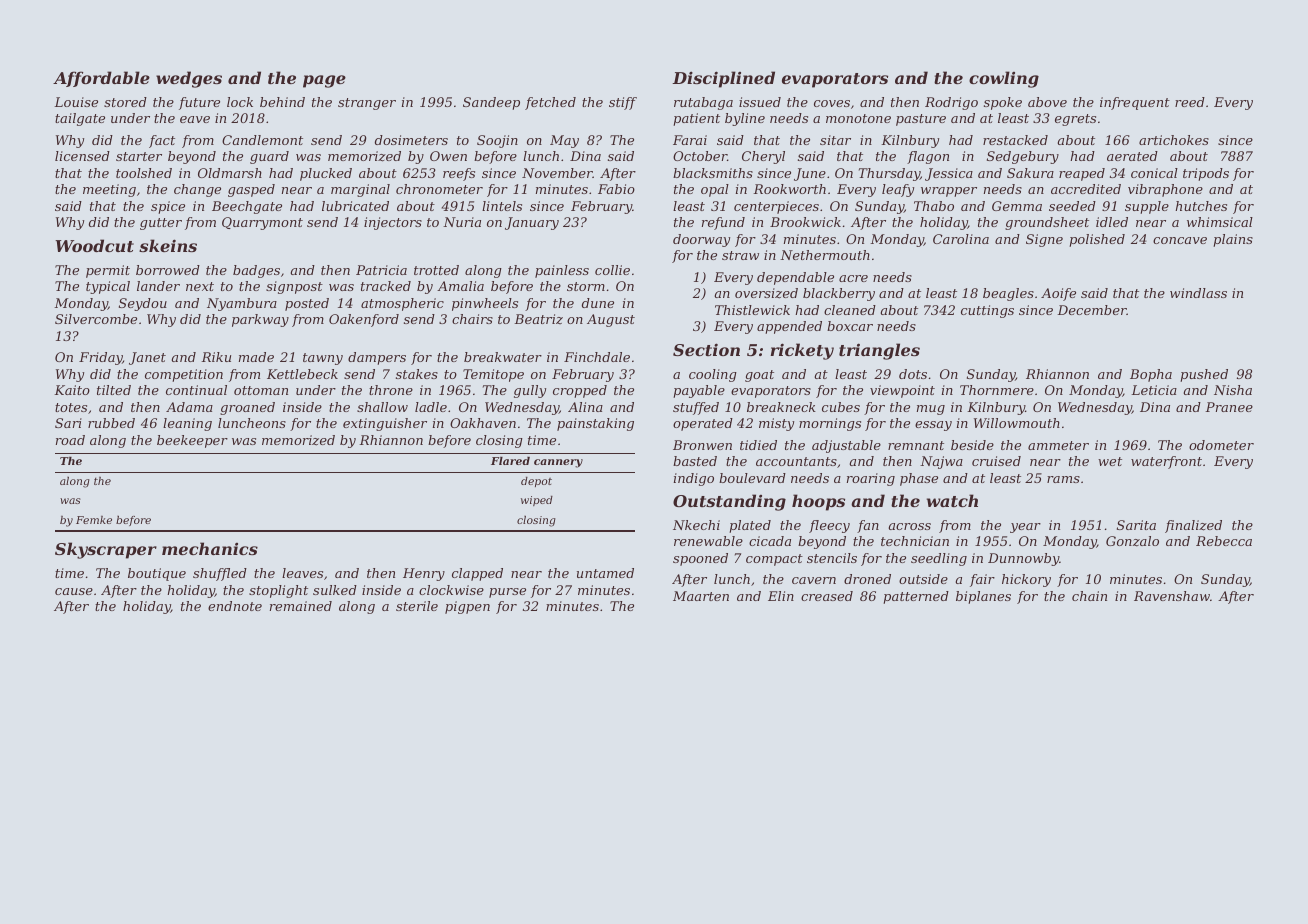  What do you see at coordinates (111, 423) in the screenshot?
I see `rubbed` at bounding box center [111, 423].
